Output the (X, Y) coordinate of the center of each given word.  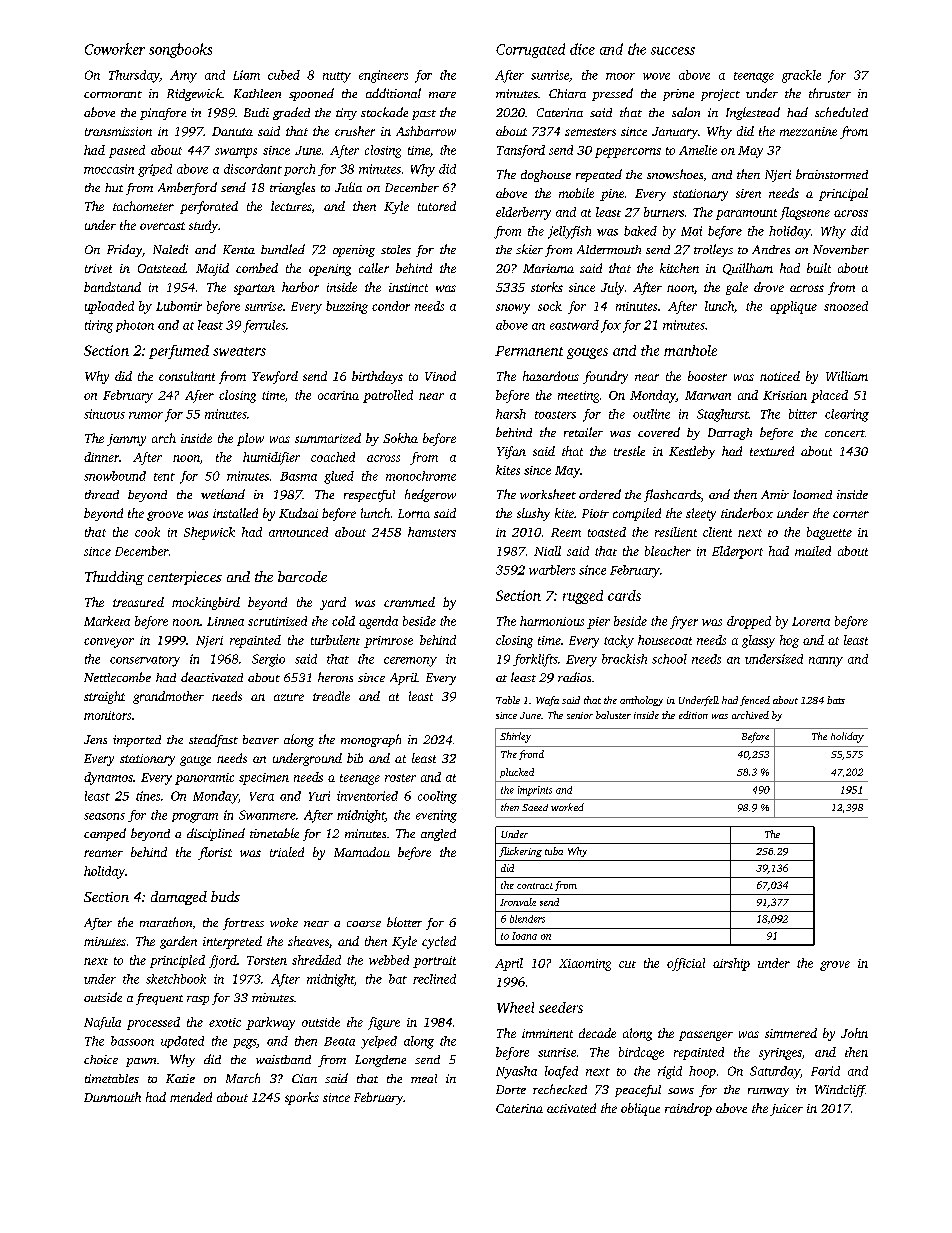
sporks (302, 1098)
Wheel (515, 1007)
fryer (684, 622)
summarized (328, 438)
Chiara (567, 93)
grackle (801, 76)
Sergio (268, 660)
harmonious (552, 621)
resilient (676, 532)
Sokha (400, 438)
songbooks (180, 50)
